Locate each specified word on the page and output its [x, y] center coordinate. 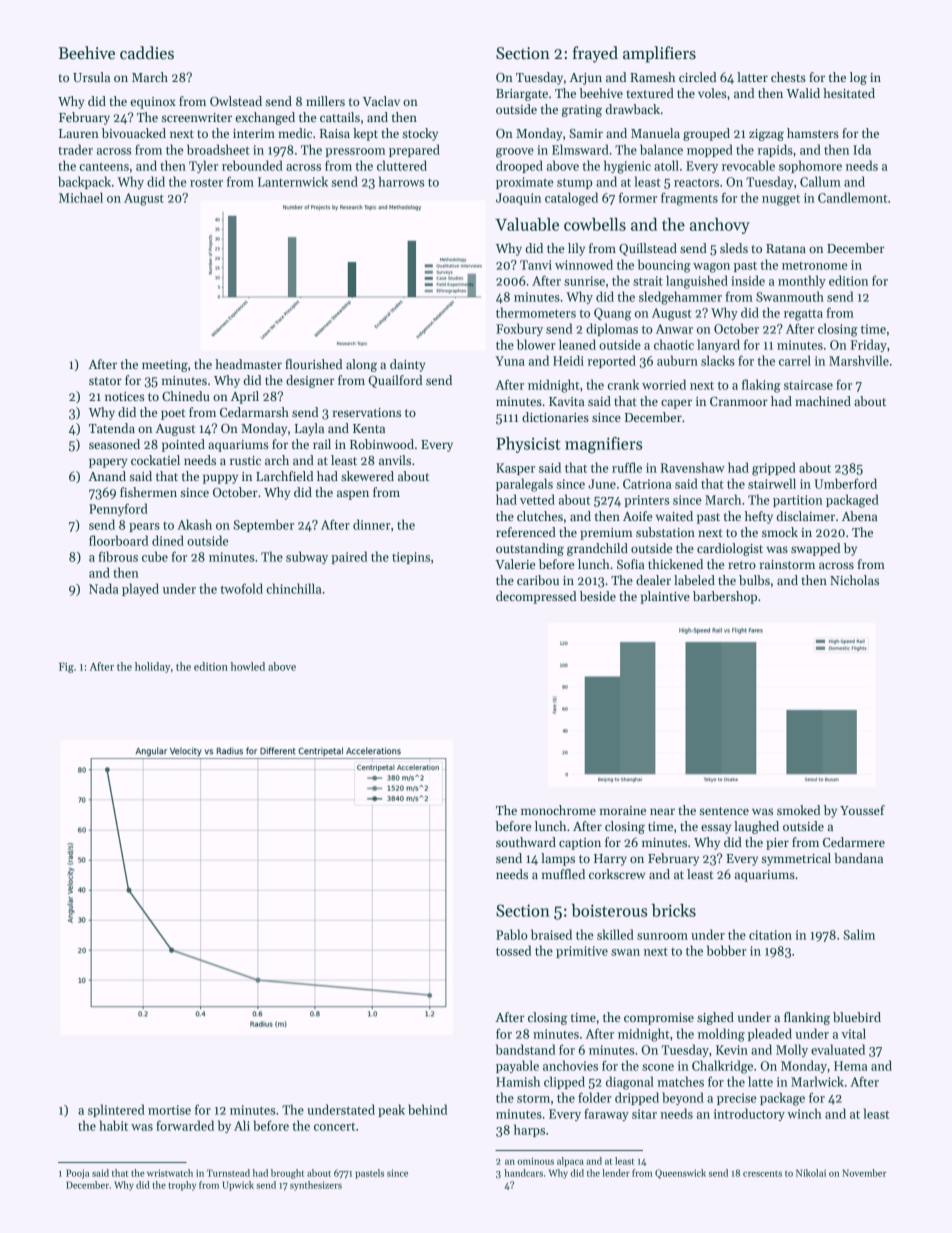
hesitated [849, 93]
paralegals [524, 485]
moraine [623, 810]
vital [853, 1033]
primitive [582, 952]
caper [676, 404]
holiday [153, 667]
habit [113, 1125]
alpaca [570, 1162]
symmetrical [796, 859]
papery [108, 463]
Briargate [522, 95]
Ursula [91, 77]
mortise [169, 1110]
